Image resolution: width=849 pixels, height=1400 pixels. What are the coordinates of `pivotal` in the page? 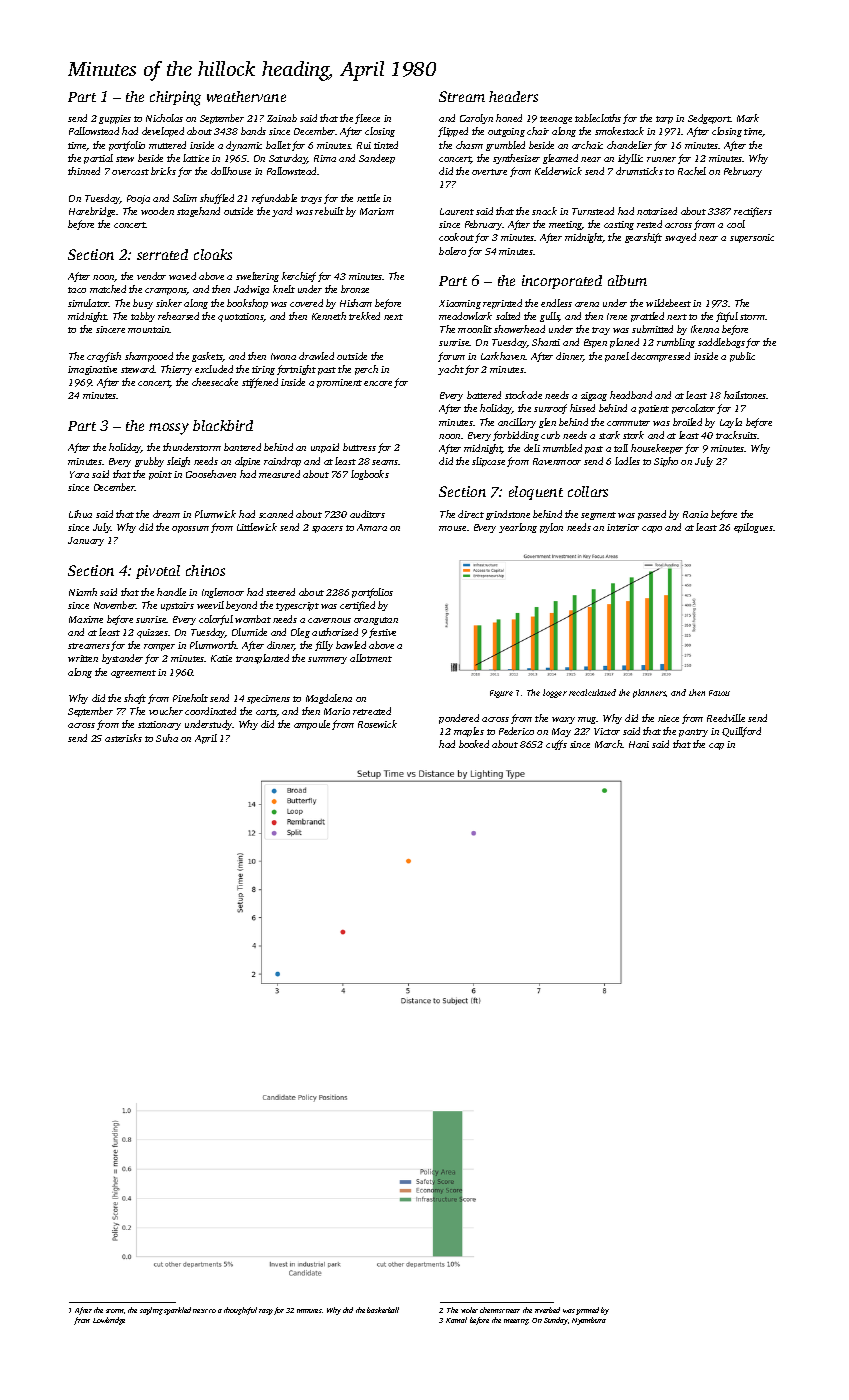 It's located at (158, 572).
